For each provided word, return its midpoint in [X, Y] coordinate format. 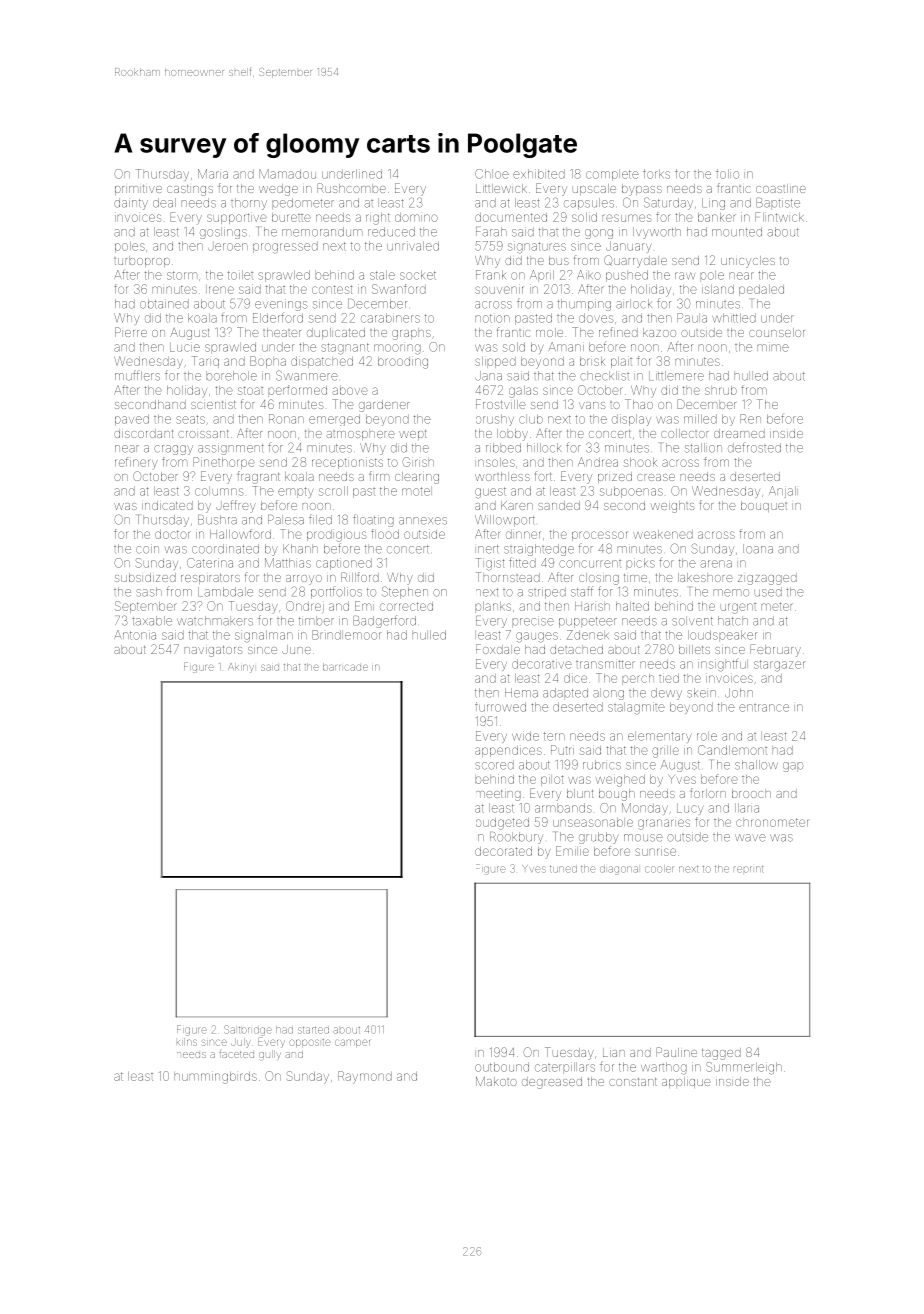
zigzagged [767, 579]
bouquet [764, 506]
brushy [495, 420]
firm [379, 476]
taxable [152, 621]
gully [270, 1055]
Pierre [131, 332]
